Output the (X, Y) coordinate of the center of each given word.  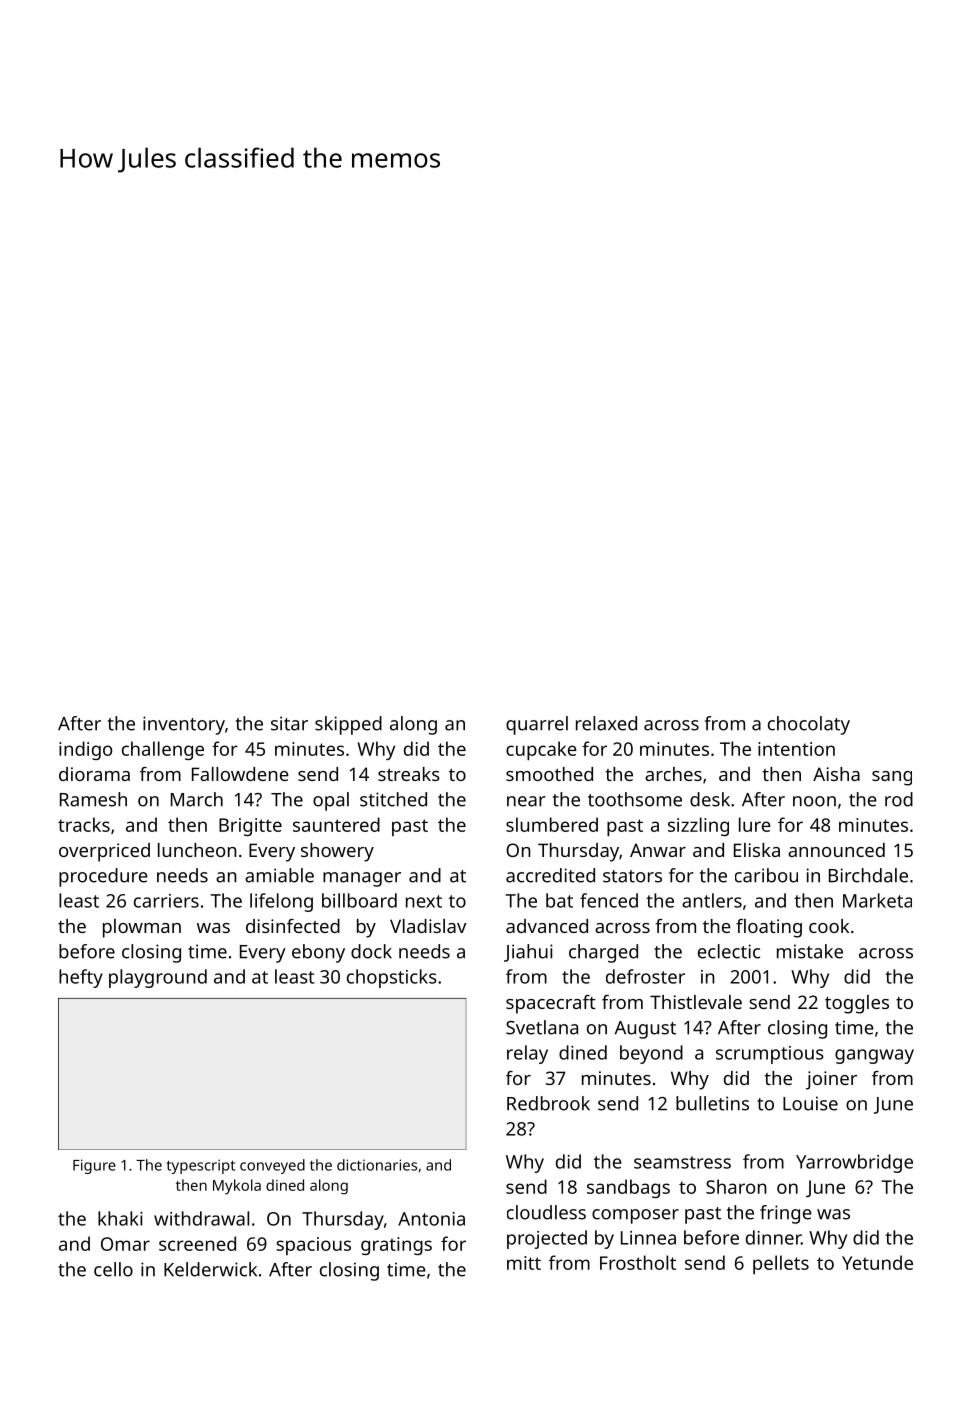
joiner (831, 1080)
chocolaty (809, 725)
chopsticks (392, 978)
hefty (81, 978)
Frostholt (638, 1262)
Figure (94, 1166)
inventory (184, 725)
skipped (348, 725)
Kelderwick (210, 1269)
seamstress (682, 1162)
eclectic (729, 951)
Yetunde (877, 1262)
